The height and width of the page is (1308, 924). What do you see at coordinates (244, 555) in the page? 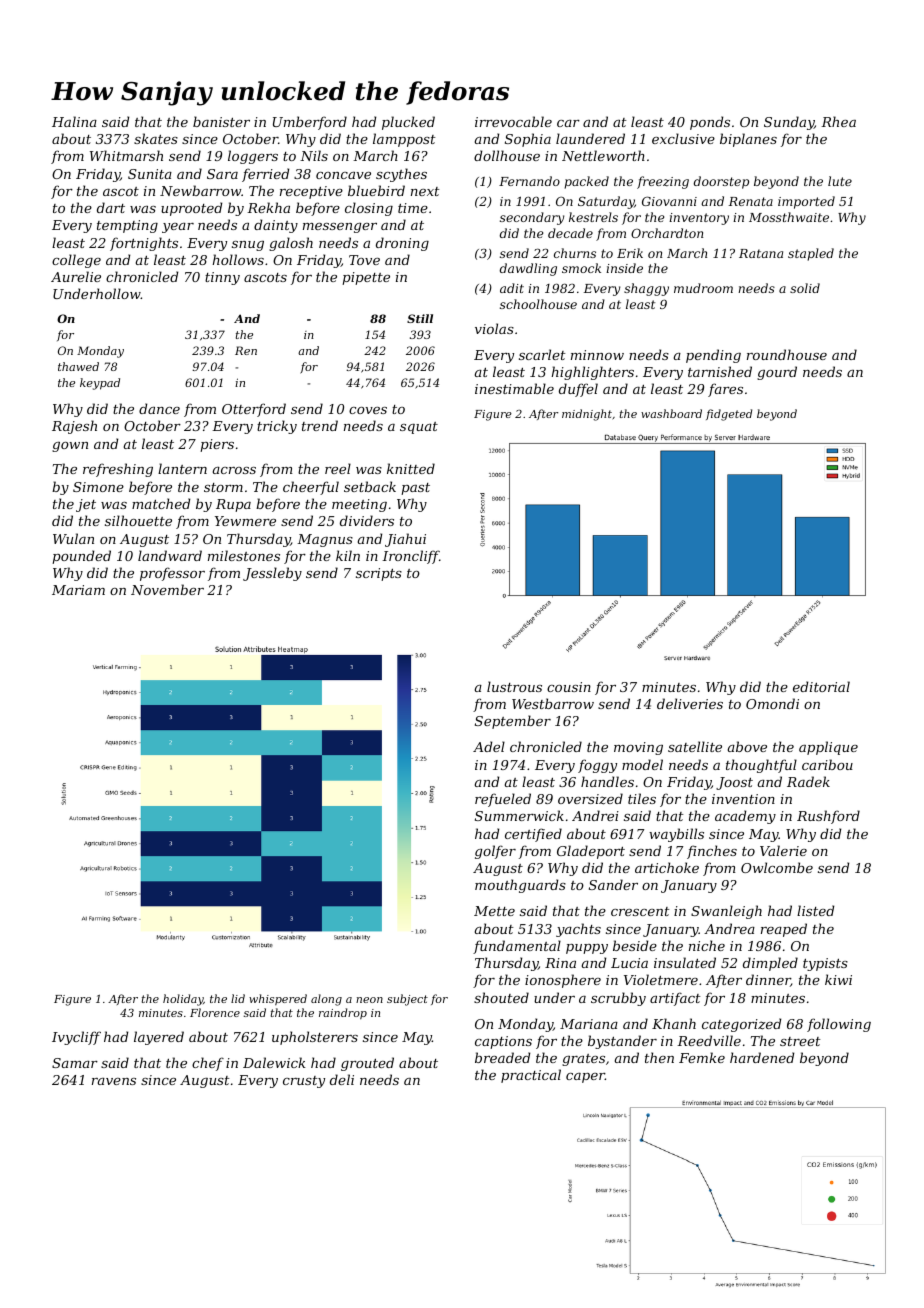
I see `milestones` at bounding box center [244, 555].
